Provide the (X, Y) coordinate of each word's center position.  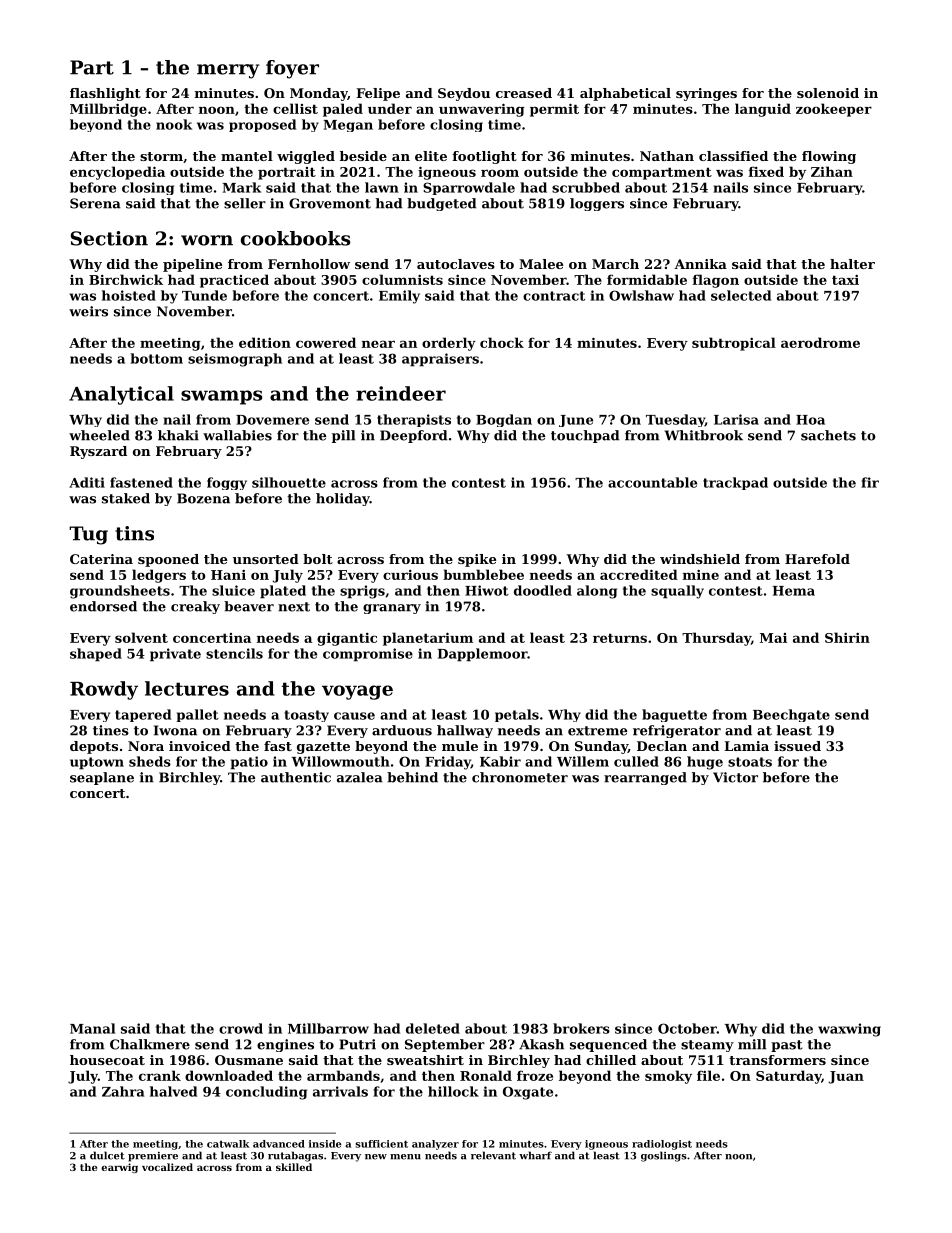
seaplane (102, 778)
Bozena (203, 498)
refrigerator (677, 731)
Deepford (413, 436)
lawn (382, 187)
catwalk (228, 1144)
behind (412, 777)
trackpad (735, 483)
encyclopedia (117, 173)
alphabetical (625, 94)
